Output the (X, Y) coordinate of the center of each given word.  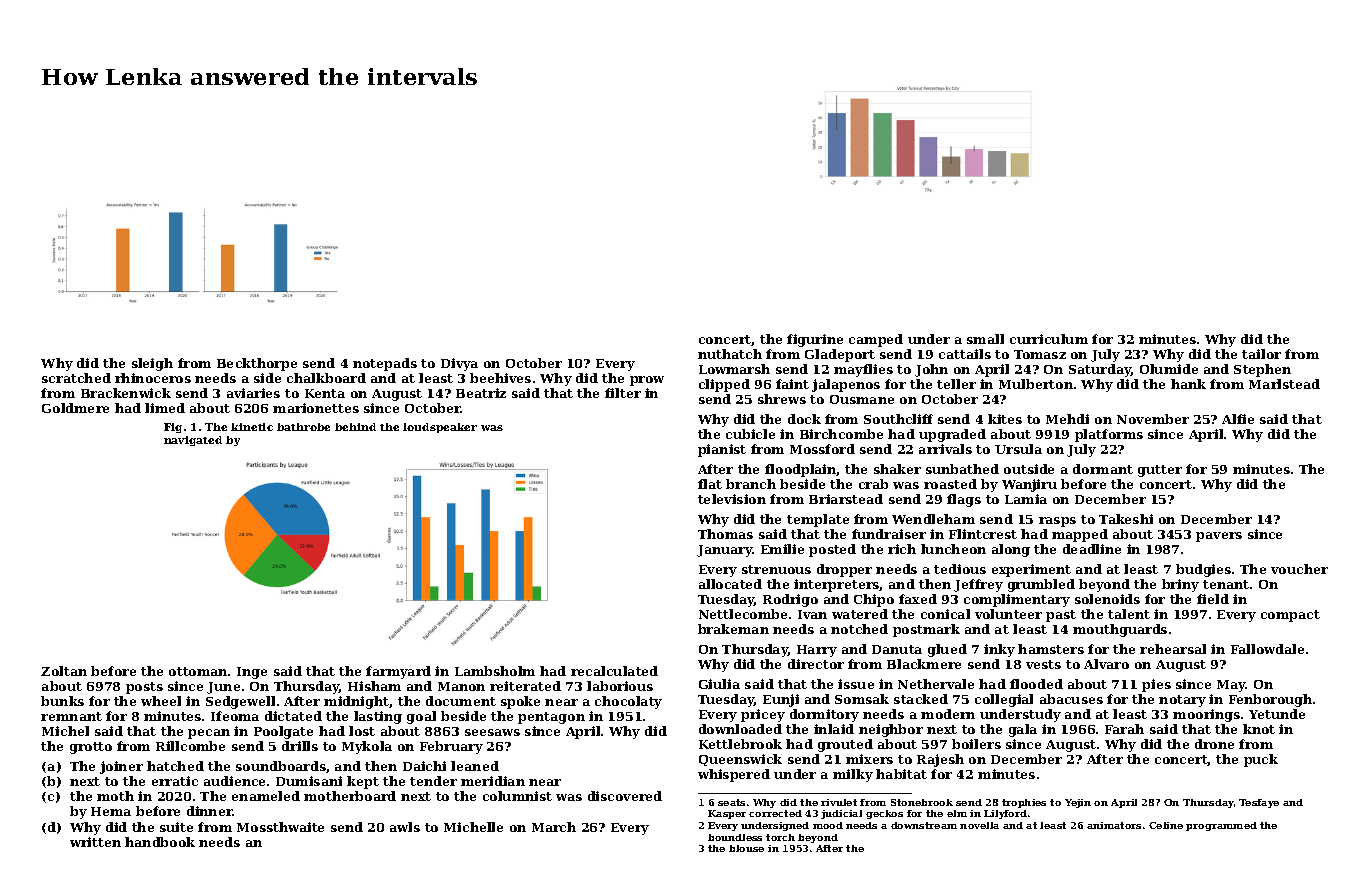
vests (1043, 664)
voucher (1299, 569)
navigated (193, 441)
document (461, 701)
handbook (160, 842)
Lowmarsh (734, 369)
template (818, 520)
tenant (1226, 584)
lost (362, 731)
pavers (1219, 537)
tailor (1261, 354)
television (732, 499)
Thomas (725, 534)
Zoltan (64, 671)
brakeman (733, 629)
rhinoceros (153, 378)
